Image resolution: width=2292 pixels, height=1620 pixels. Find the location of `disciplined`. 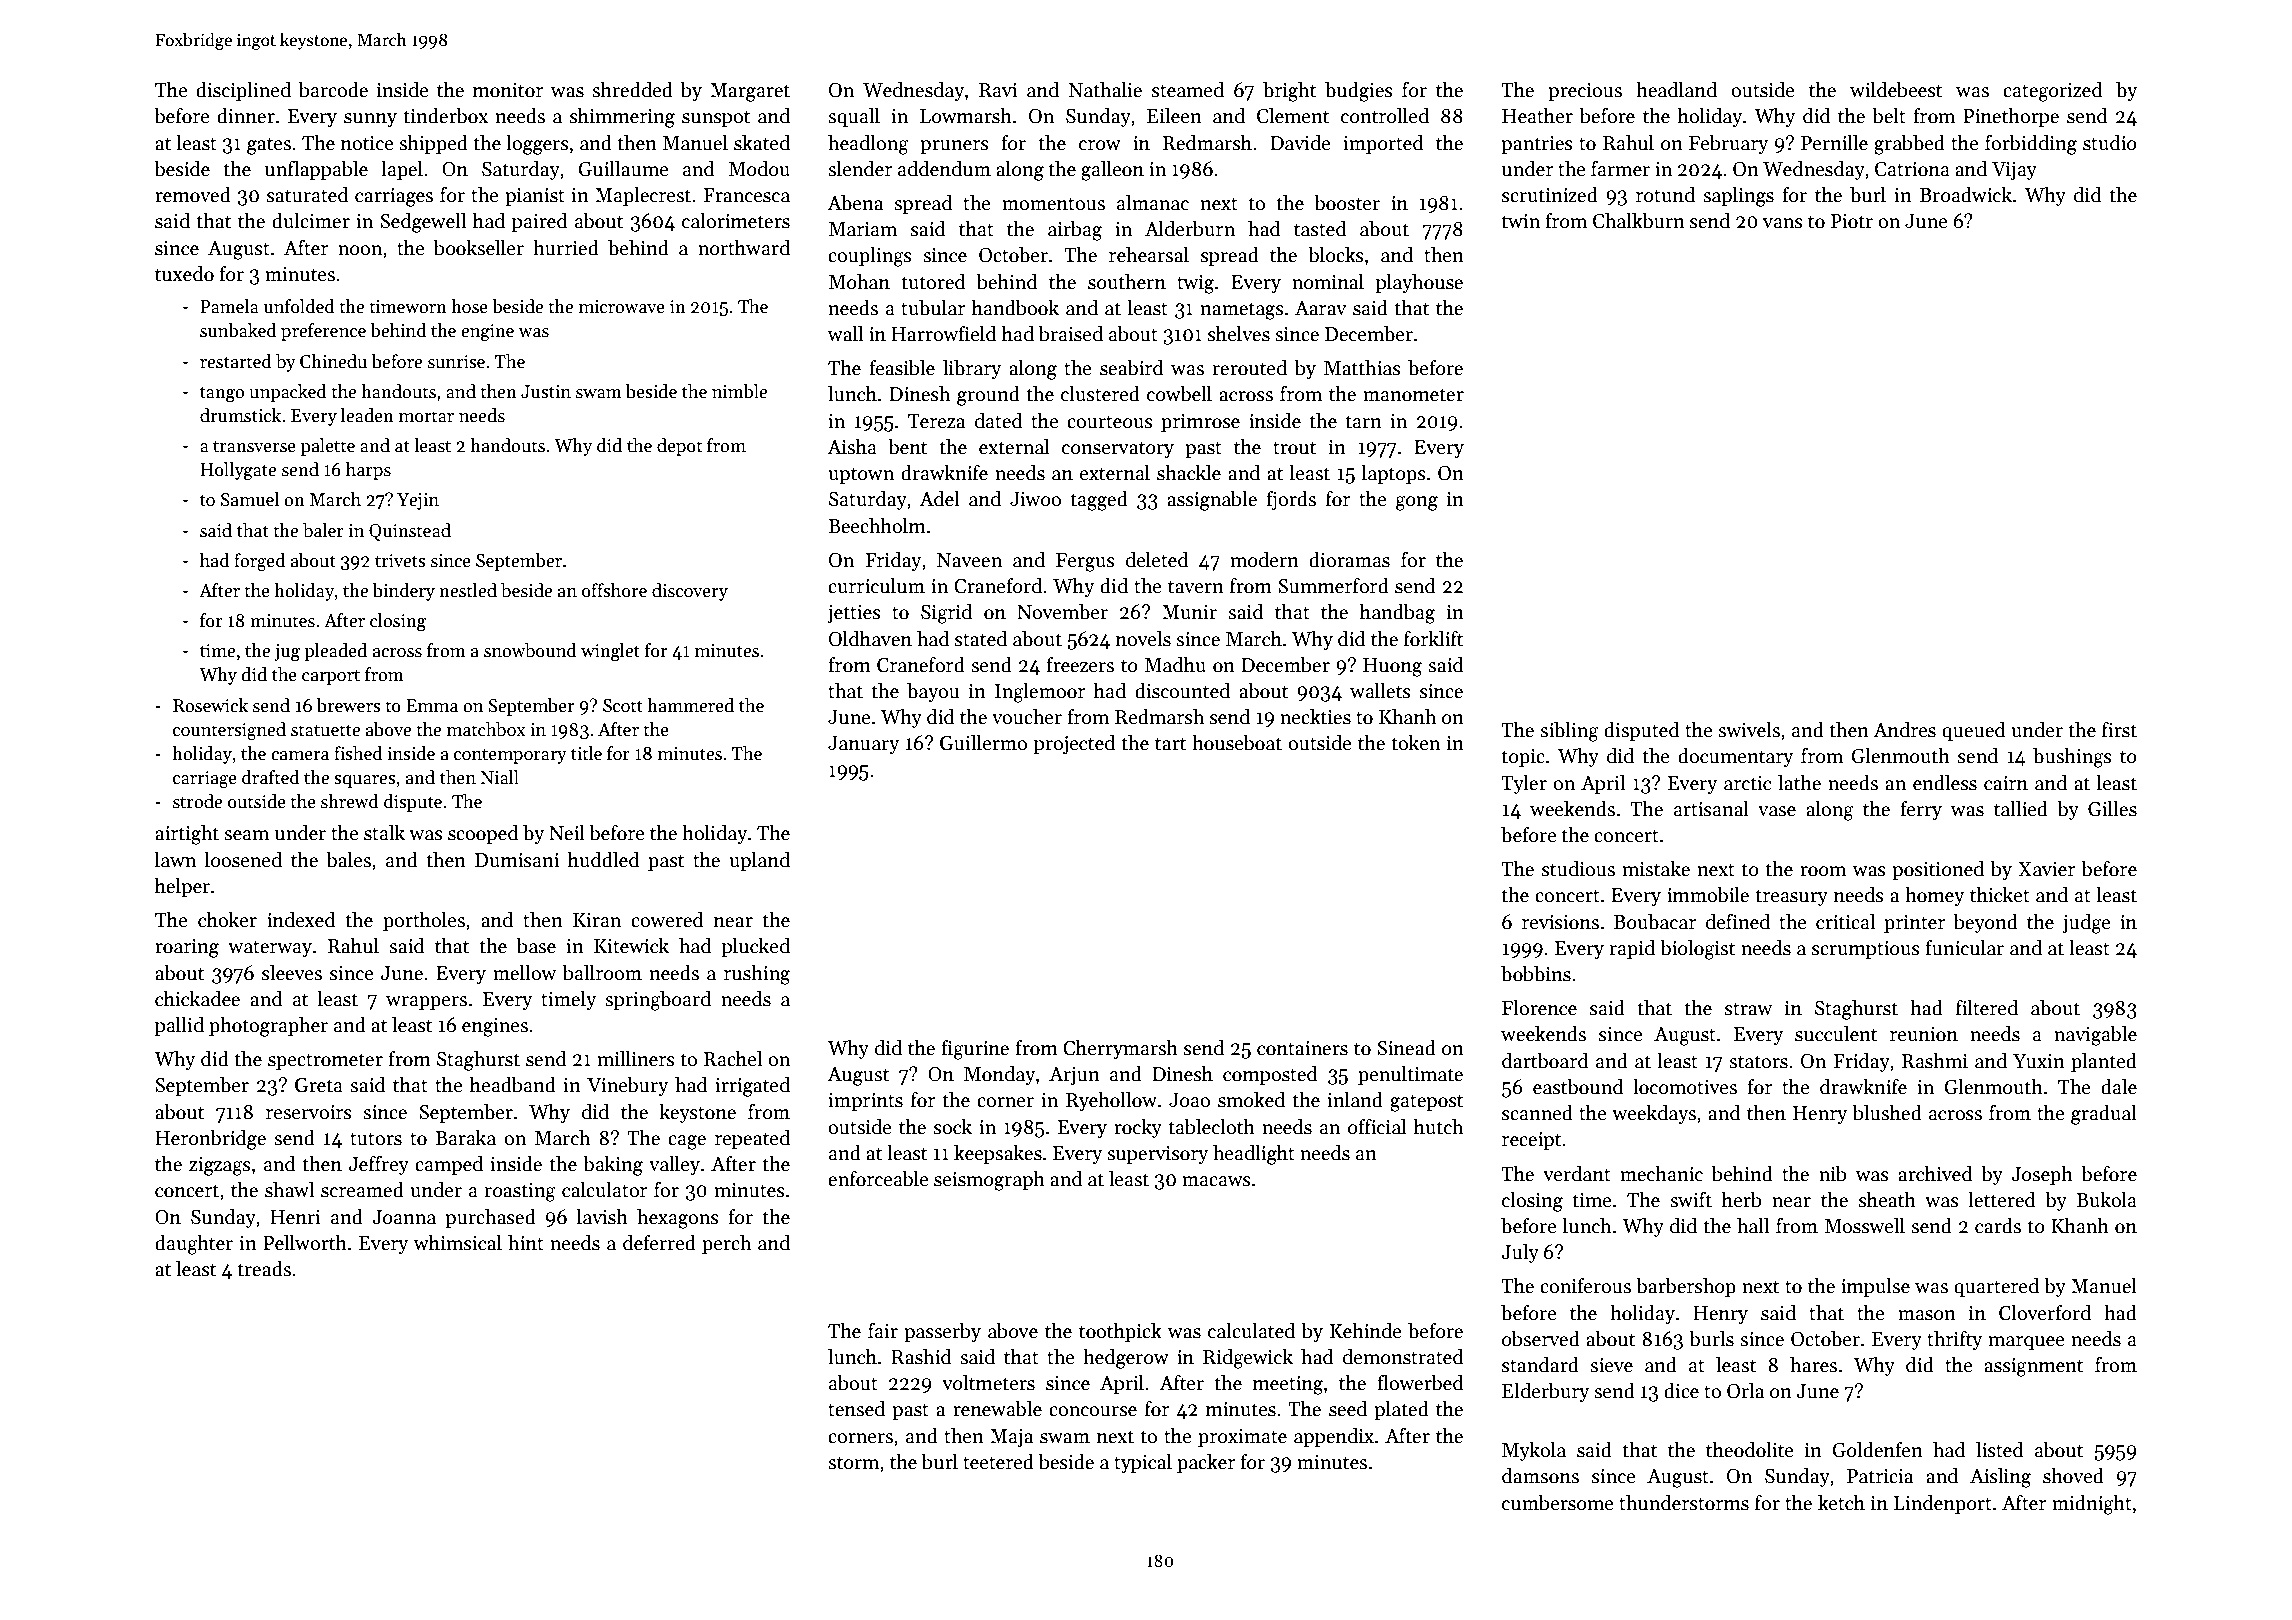

disciplined is located at coordinates (243, 91).
